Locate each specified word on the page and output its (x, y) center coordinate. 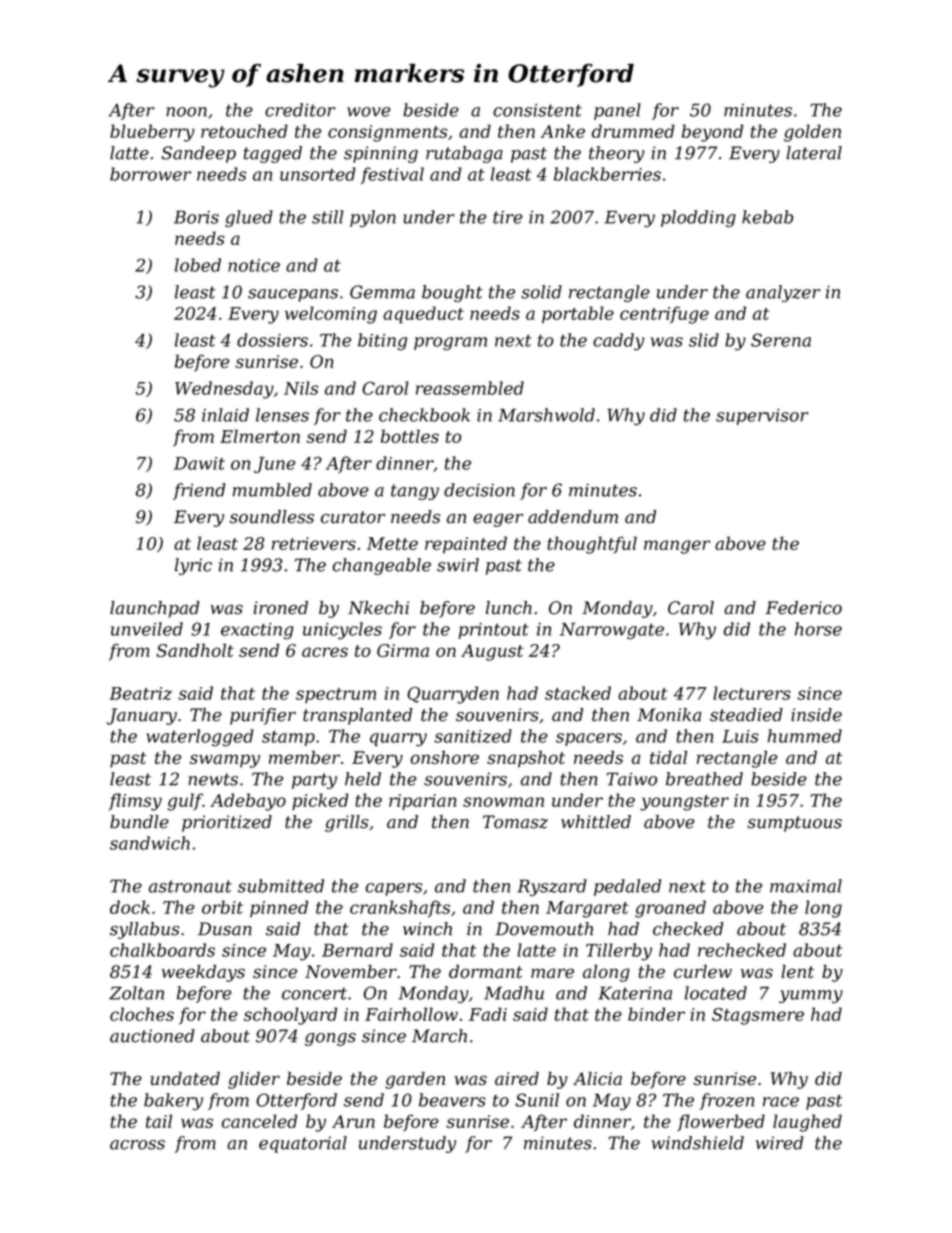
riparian (423, 802)
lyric (193, 566)
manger (677, 547)
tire (508, 217)
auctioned (152, 1036)
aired (517, 1079)
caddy (619, 342)
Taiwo (632, 779)
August (492, 652)
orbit (222, 907)
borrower (150, 174)
